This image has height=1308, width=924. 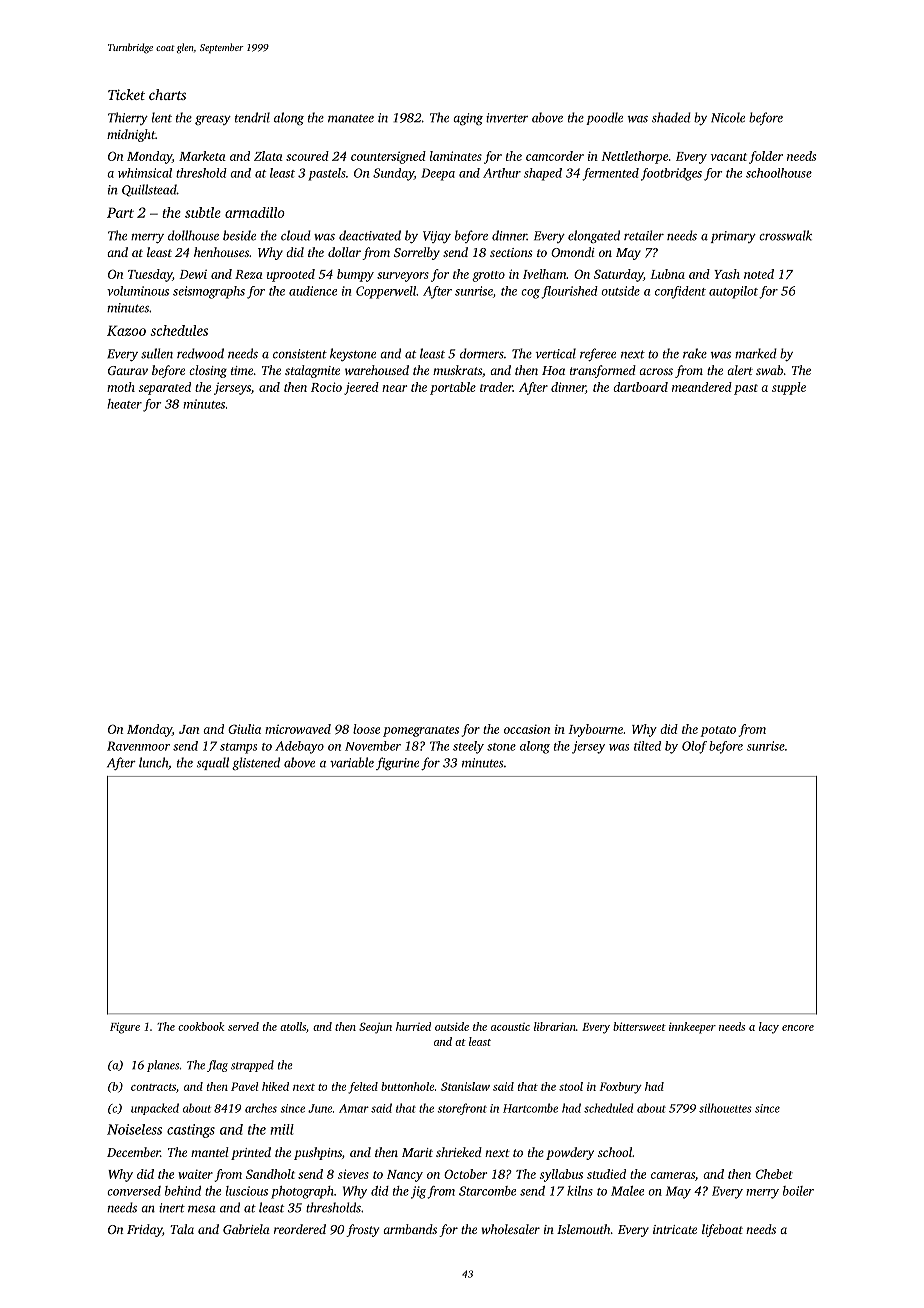 I want to click on reordered, so click(x=300, y=1229).
